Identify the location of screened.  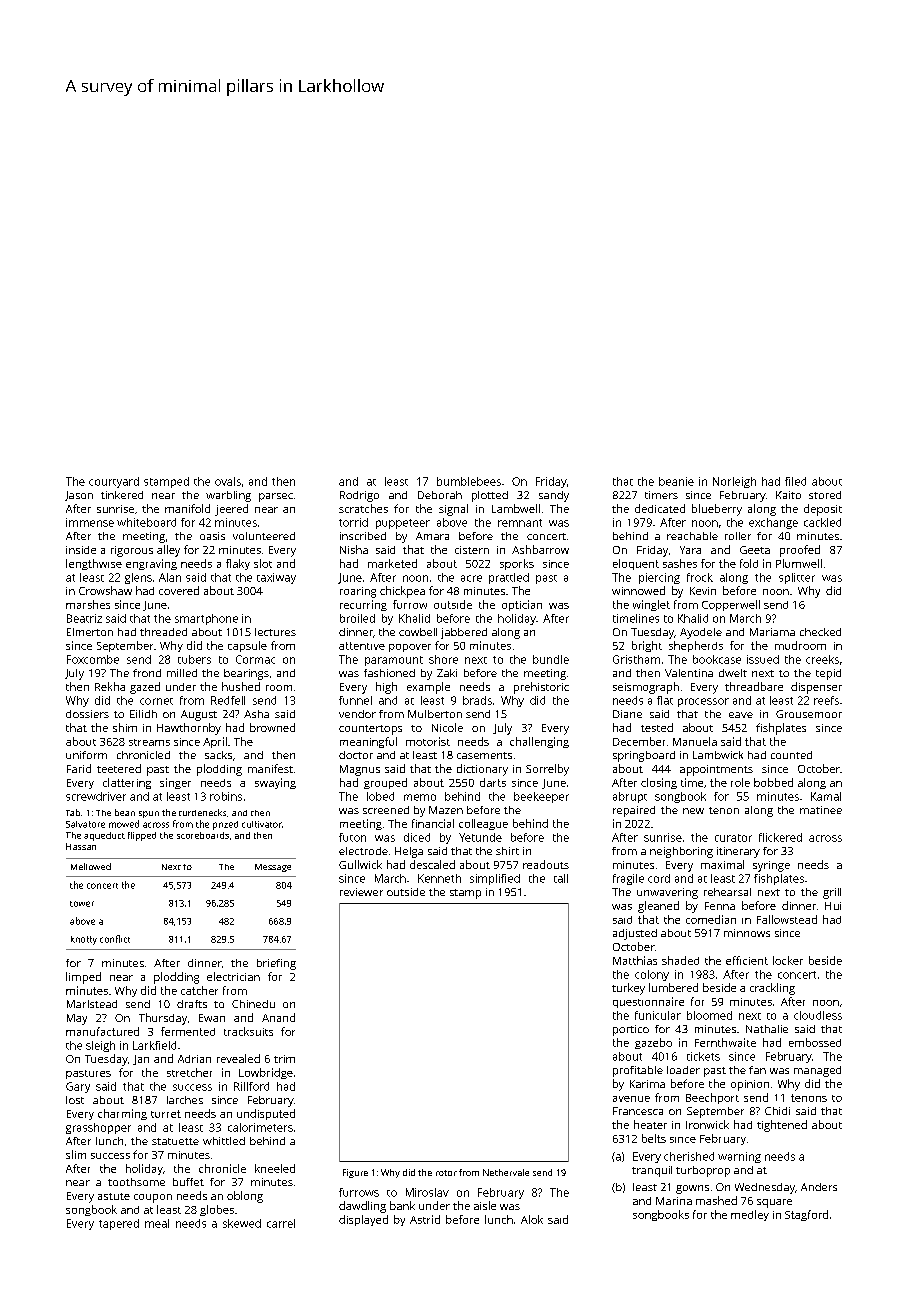
(386, 810).
